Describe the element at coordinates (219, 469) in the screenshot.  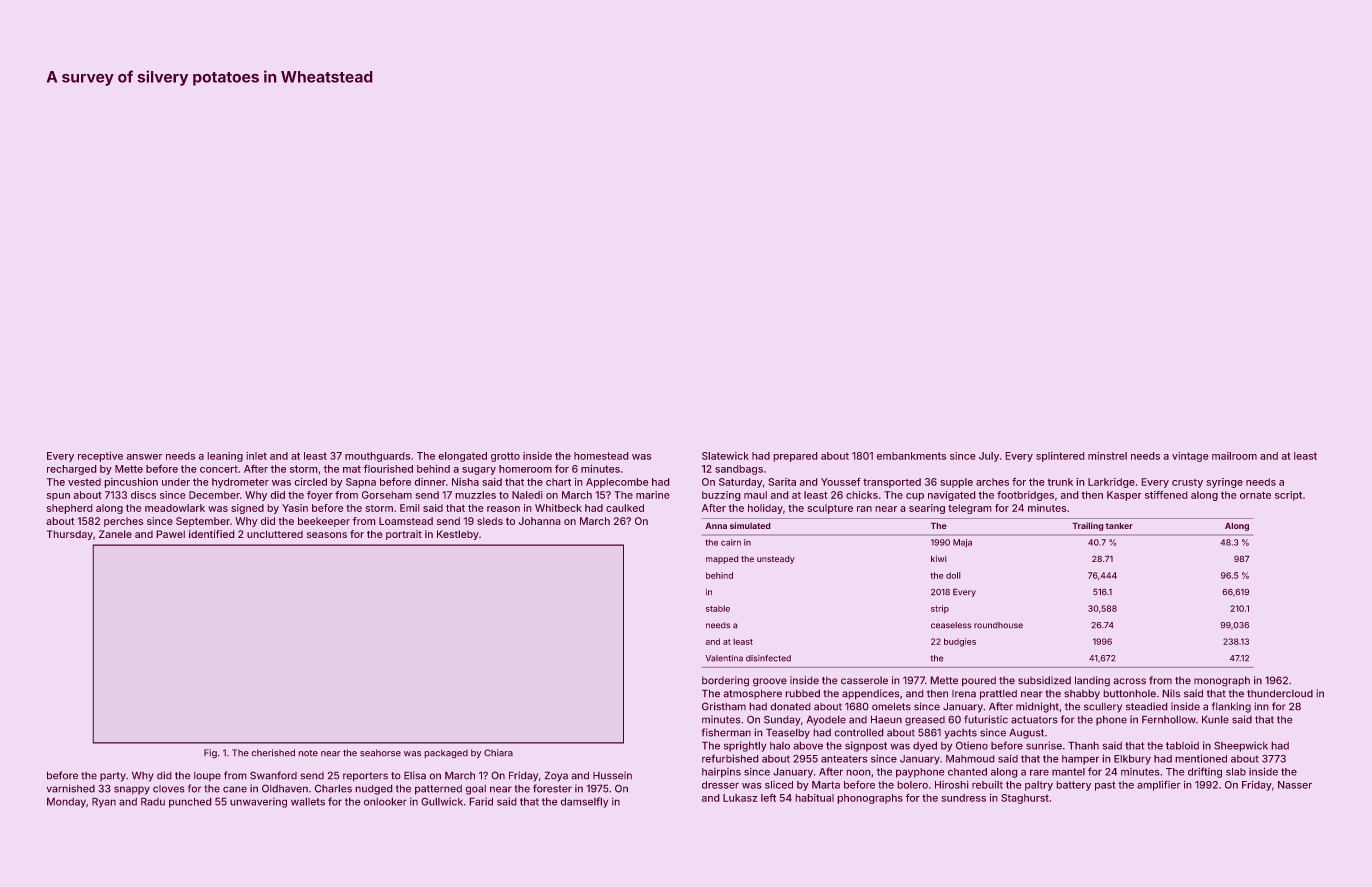
I see `concert` at that location.
